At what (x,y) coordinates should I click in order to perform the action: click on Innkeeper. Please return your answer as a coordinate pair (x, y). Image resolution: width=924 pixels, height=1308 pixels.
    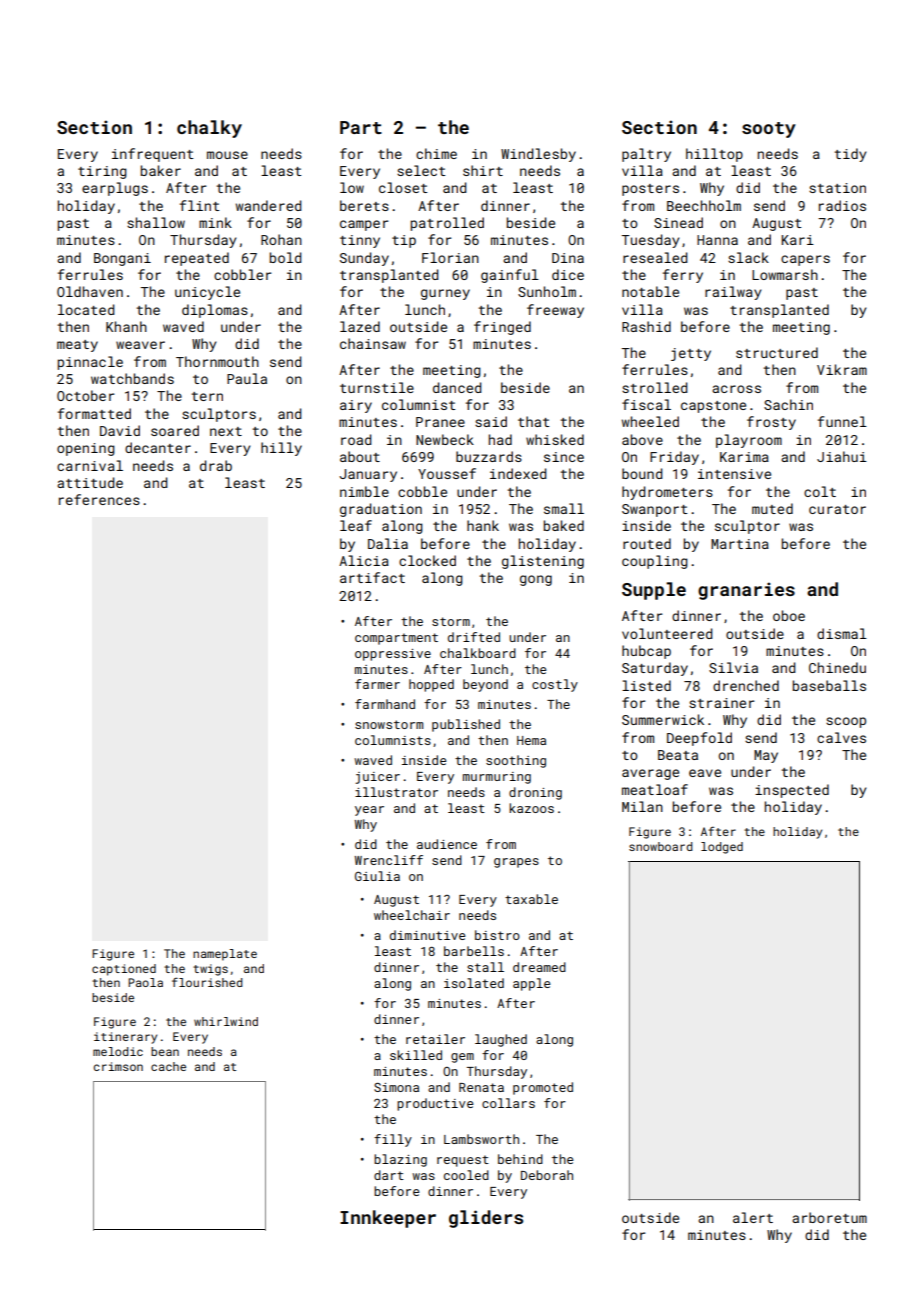
    Looking at the image, I should click on (388, 1219).
